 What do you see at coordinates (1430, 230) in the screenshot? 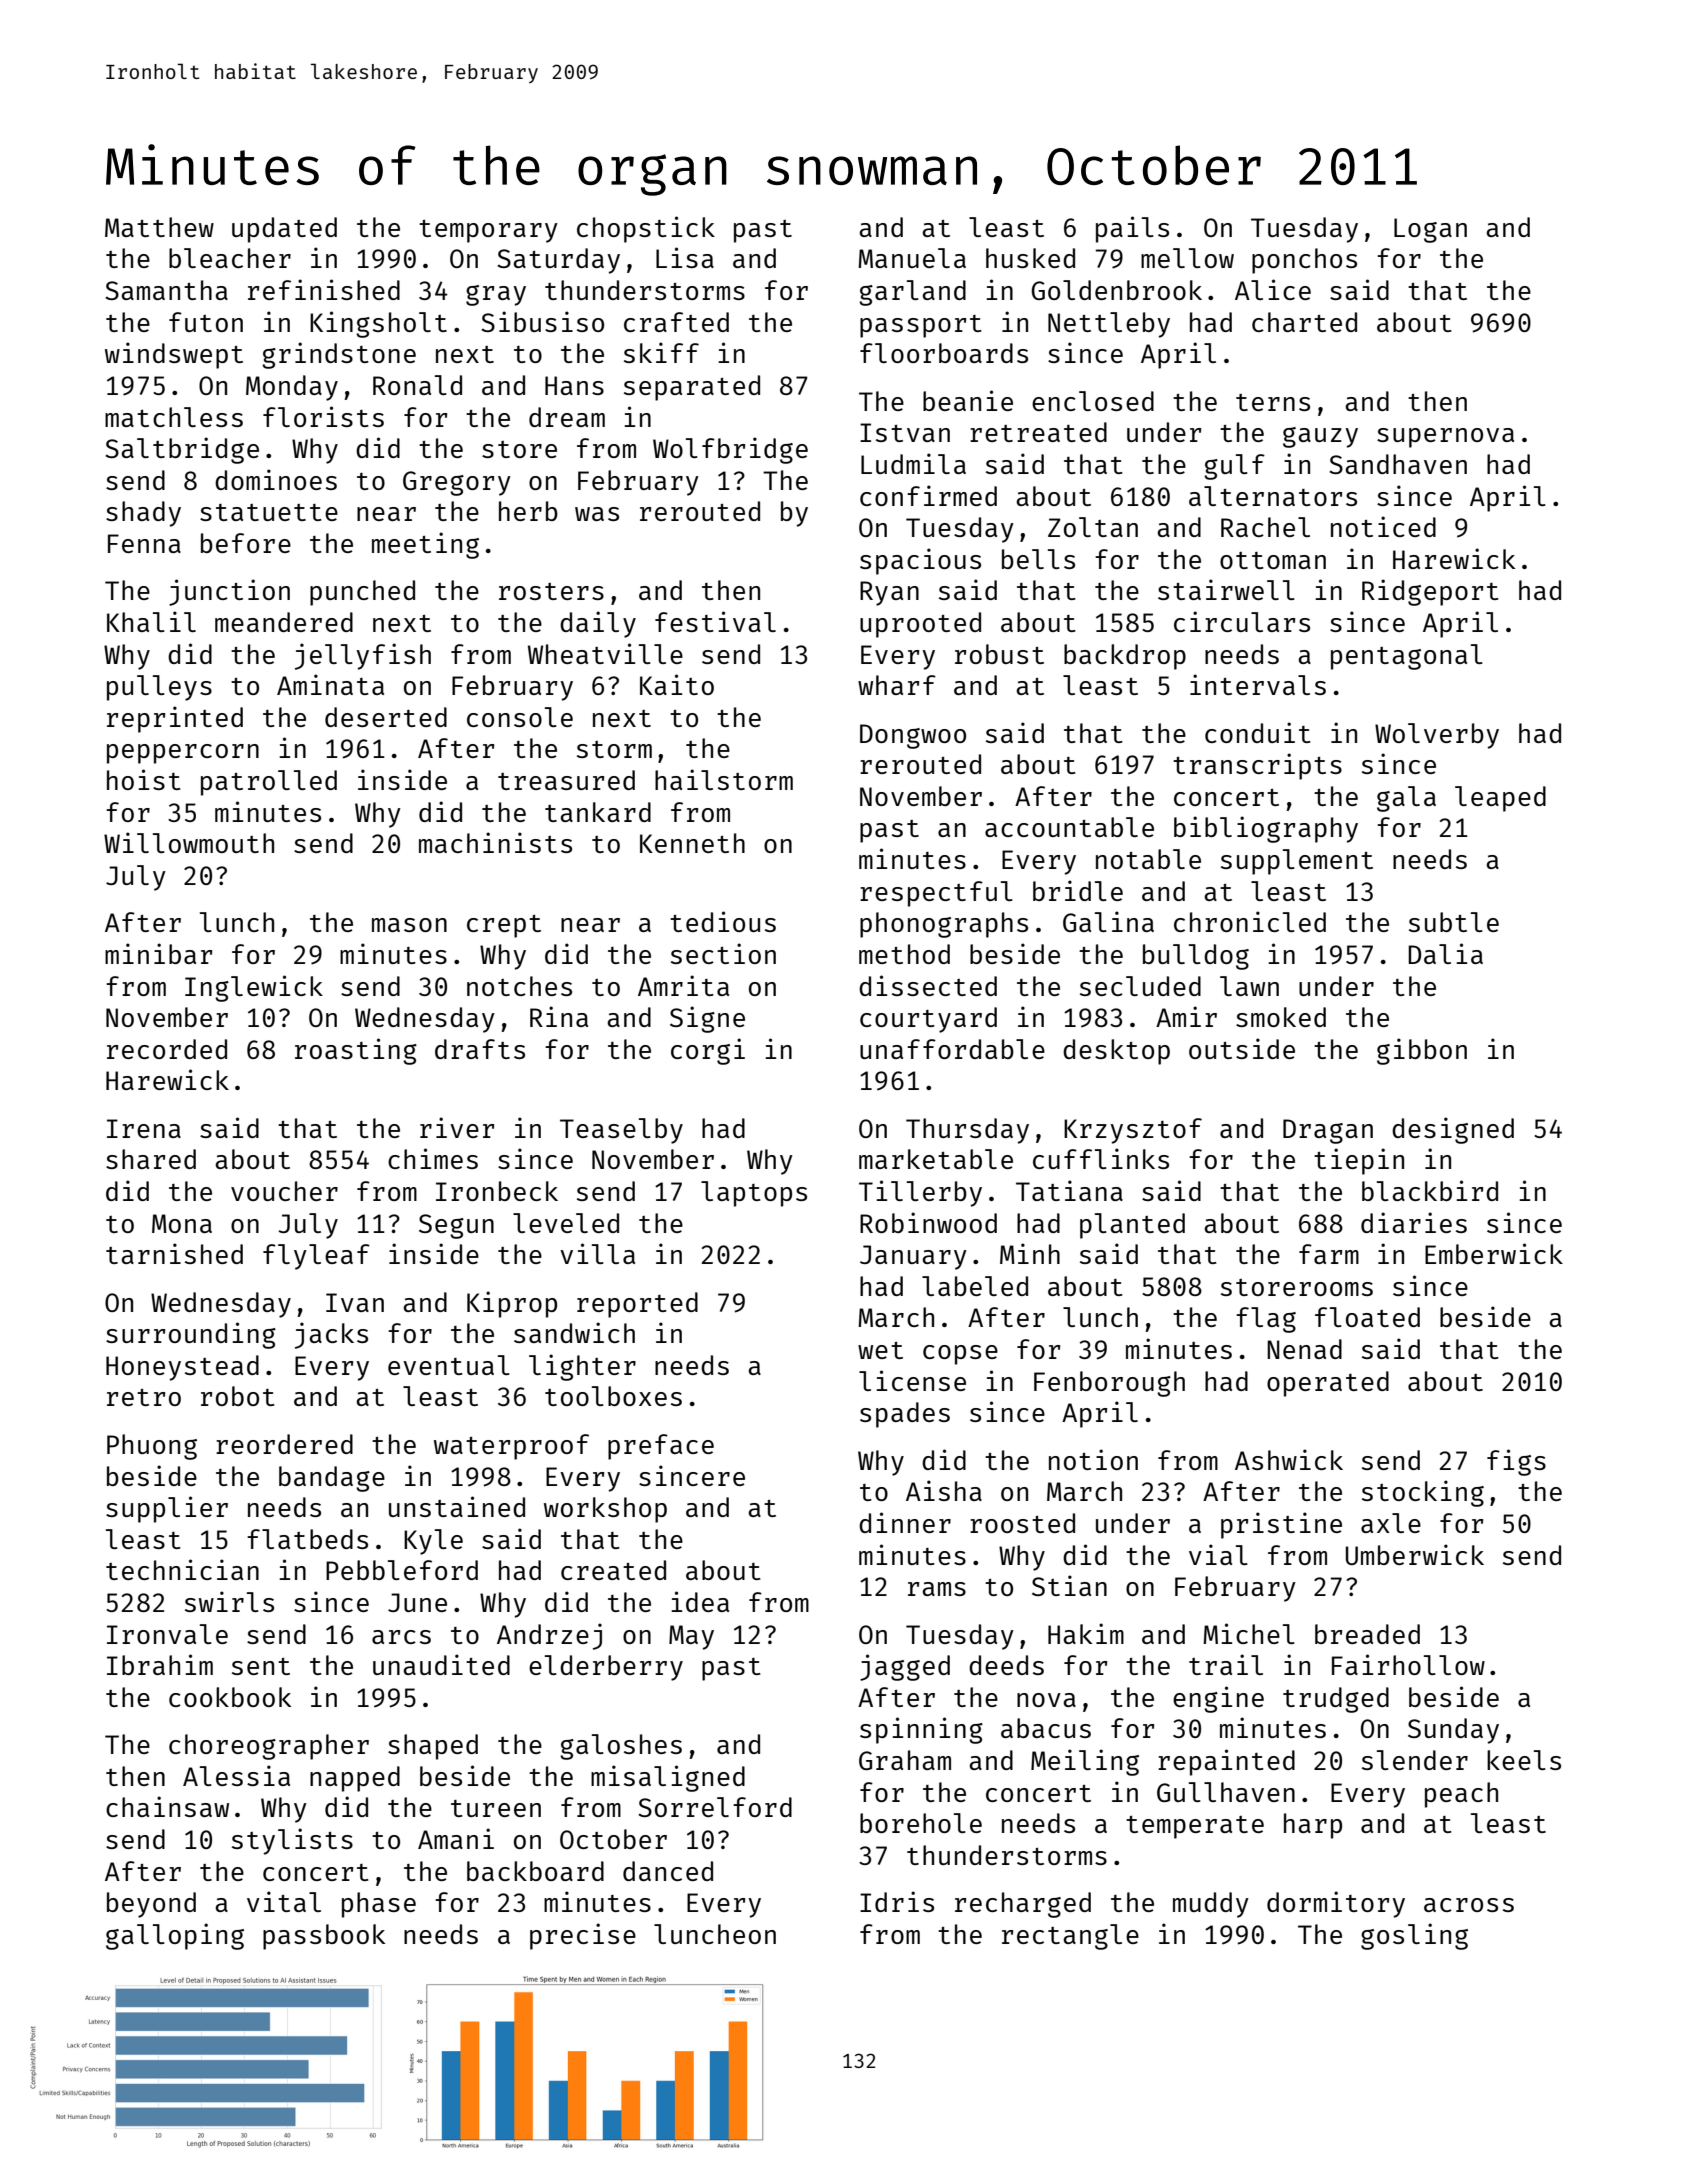
I see `Logan` at bounding box center [1430, 230].
